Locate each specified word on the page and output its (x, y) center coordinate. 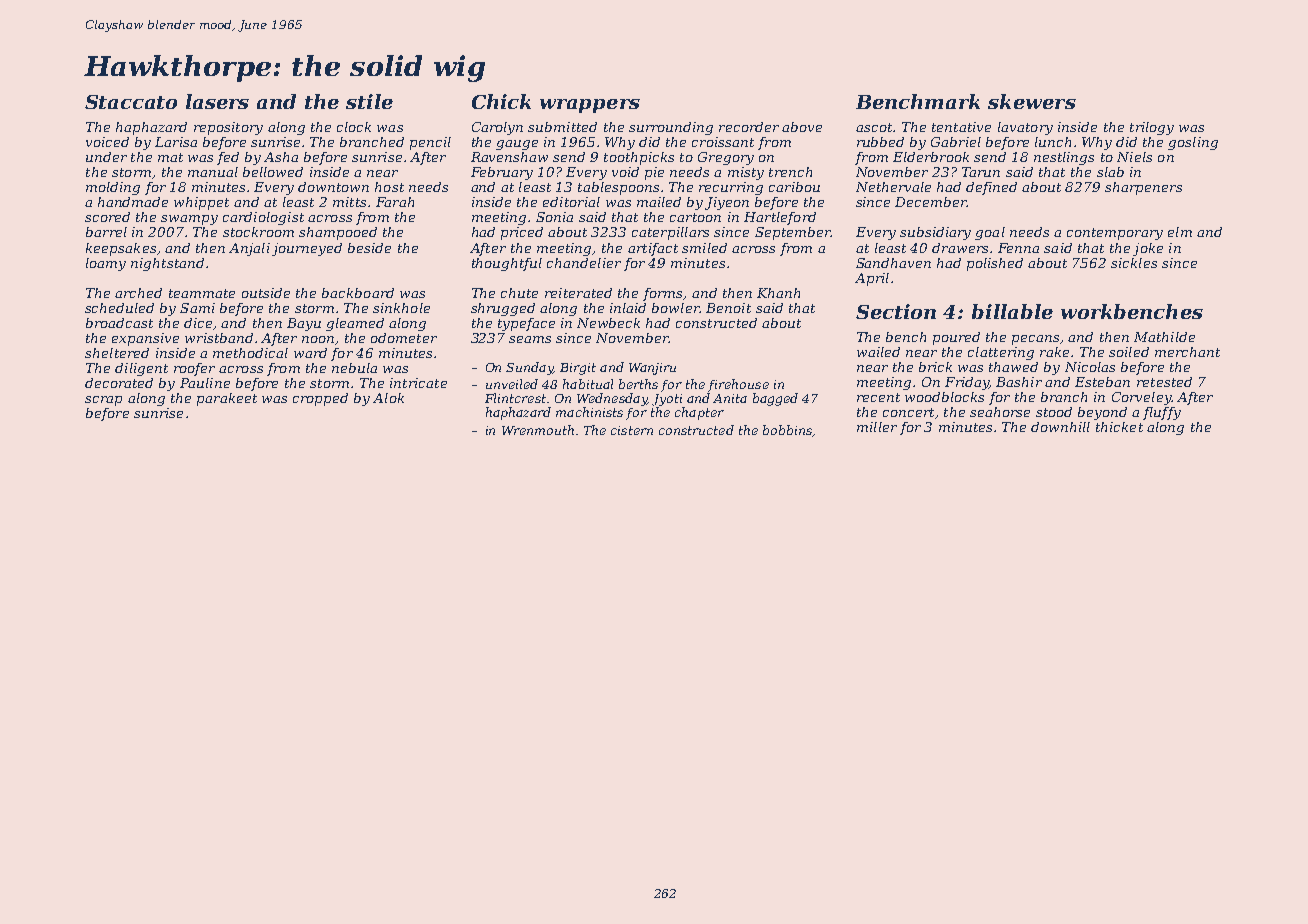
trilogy (1152, 128)
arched (138, 293)
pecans (1035, 340)
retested (1164, 382)
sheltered (117, 353)
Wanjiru (652, 369)
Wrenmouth (538, 430)
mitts (349, 202)
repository (228, 128)
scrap (103, 401)
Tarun (981, 172)
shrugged (503, 309)
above (802, 127)
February (502, 173)
